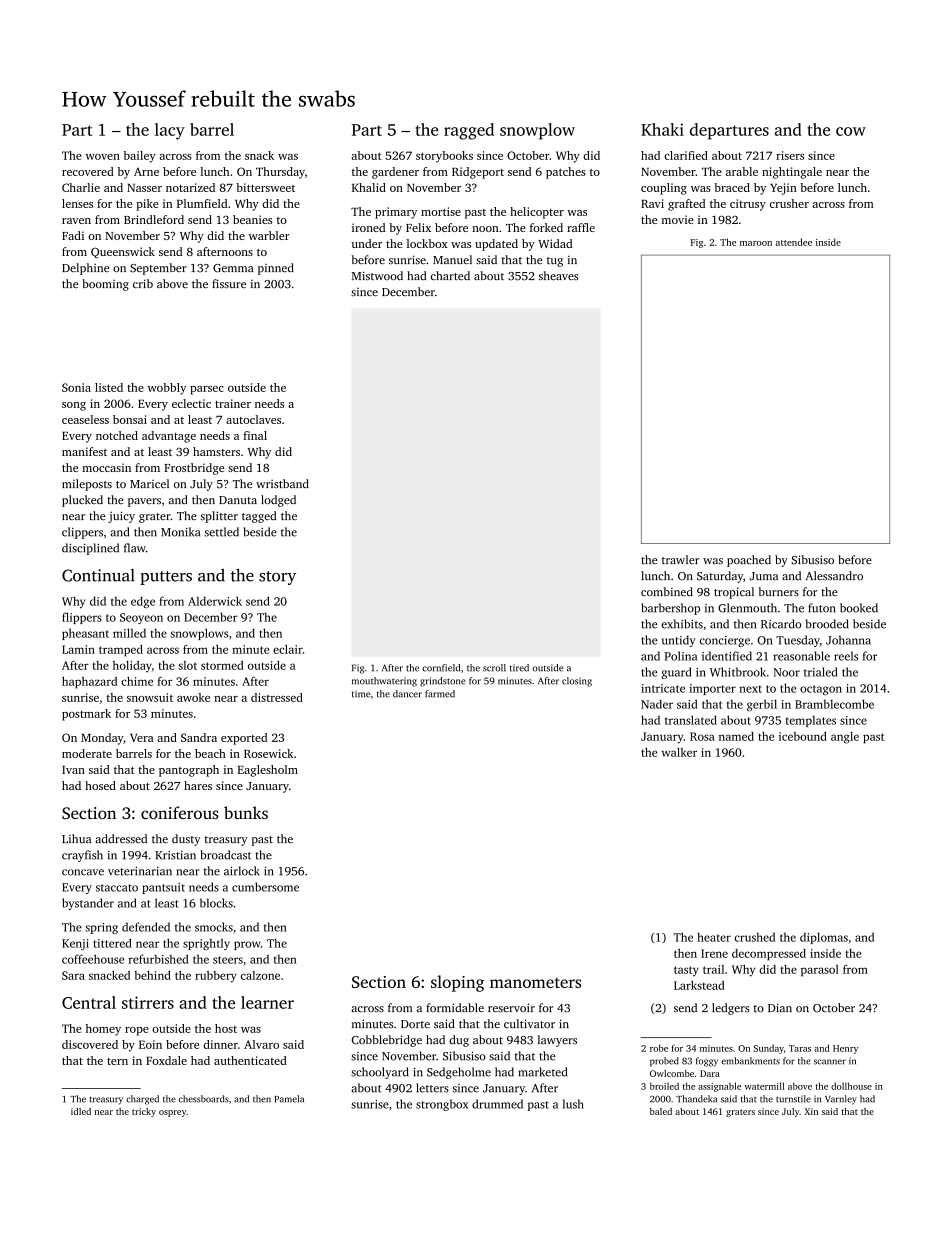  What do you see at coordinates (662, 129) in the image?
I see `Khaki` at bounding box center [662, 129].
